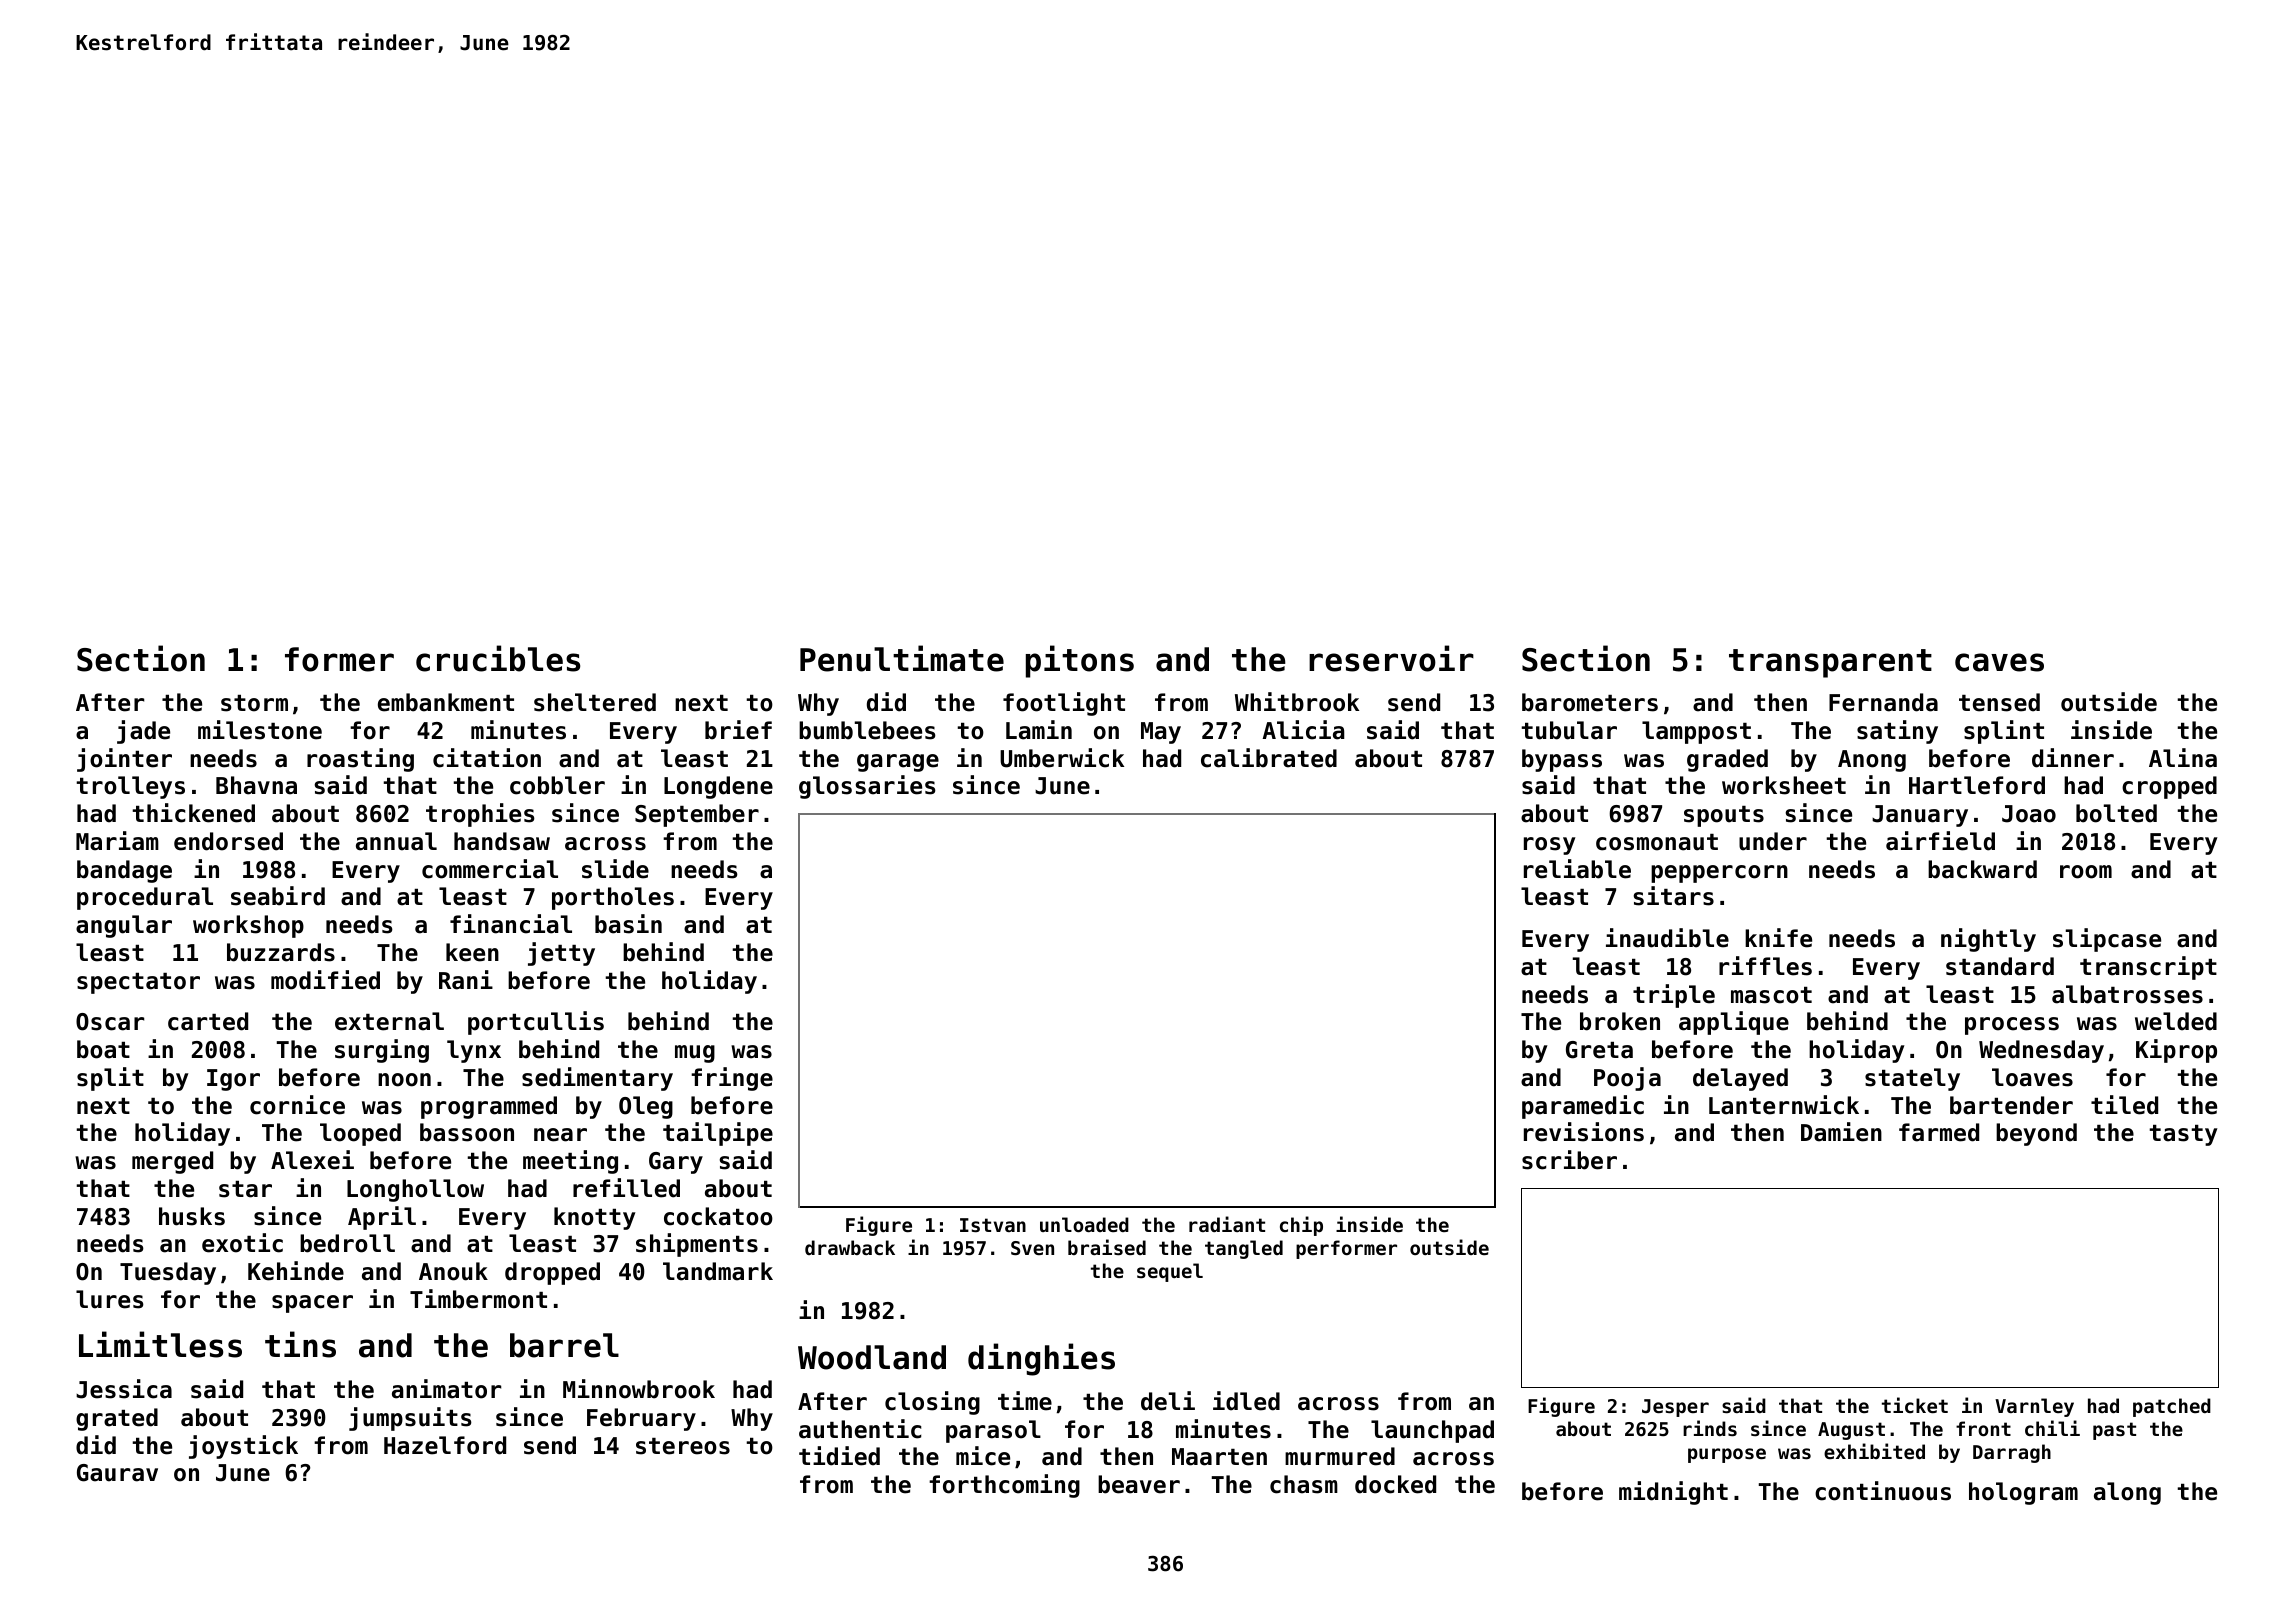 The width and height of the screenshot is (2294, 1622). Describe the element at coordinates (1227, 1224) in the screenshot. I see `radiant` at that location.
